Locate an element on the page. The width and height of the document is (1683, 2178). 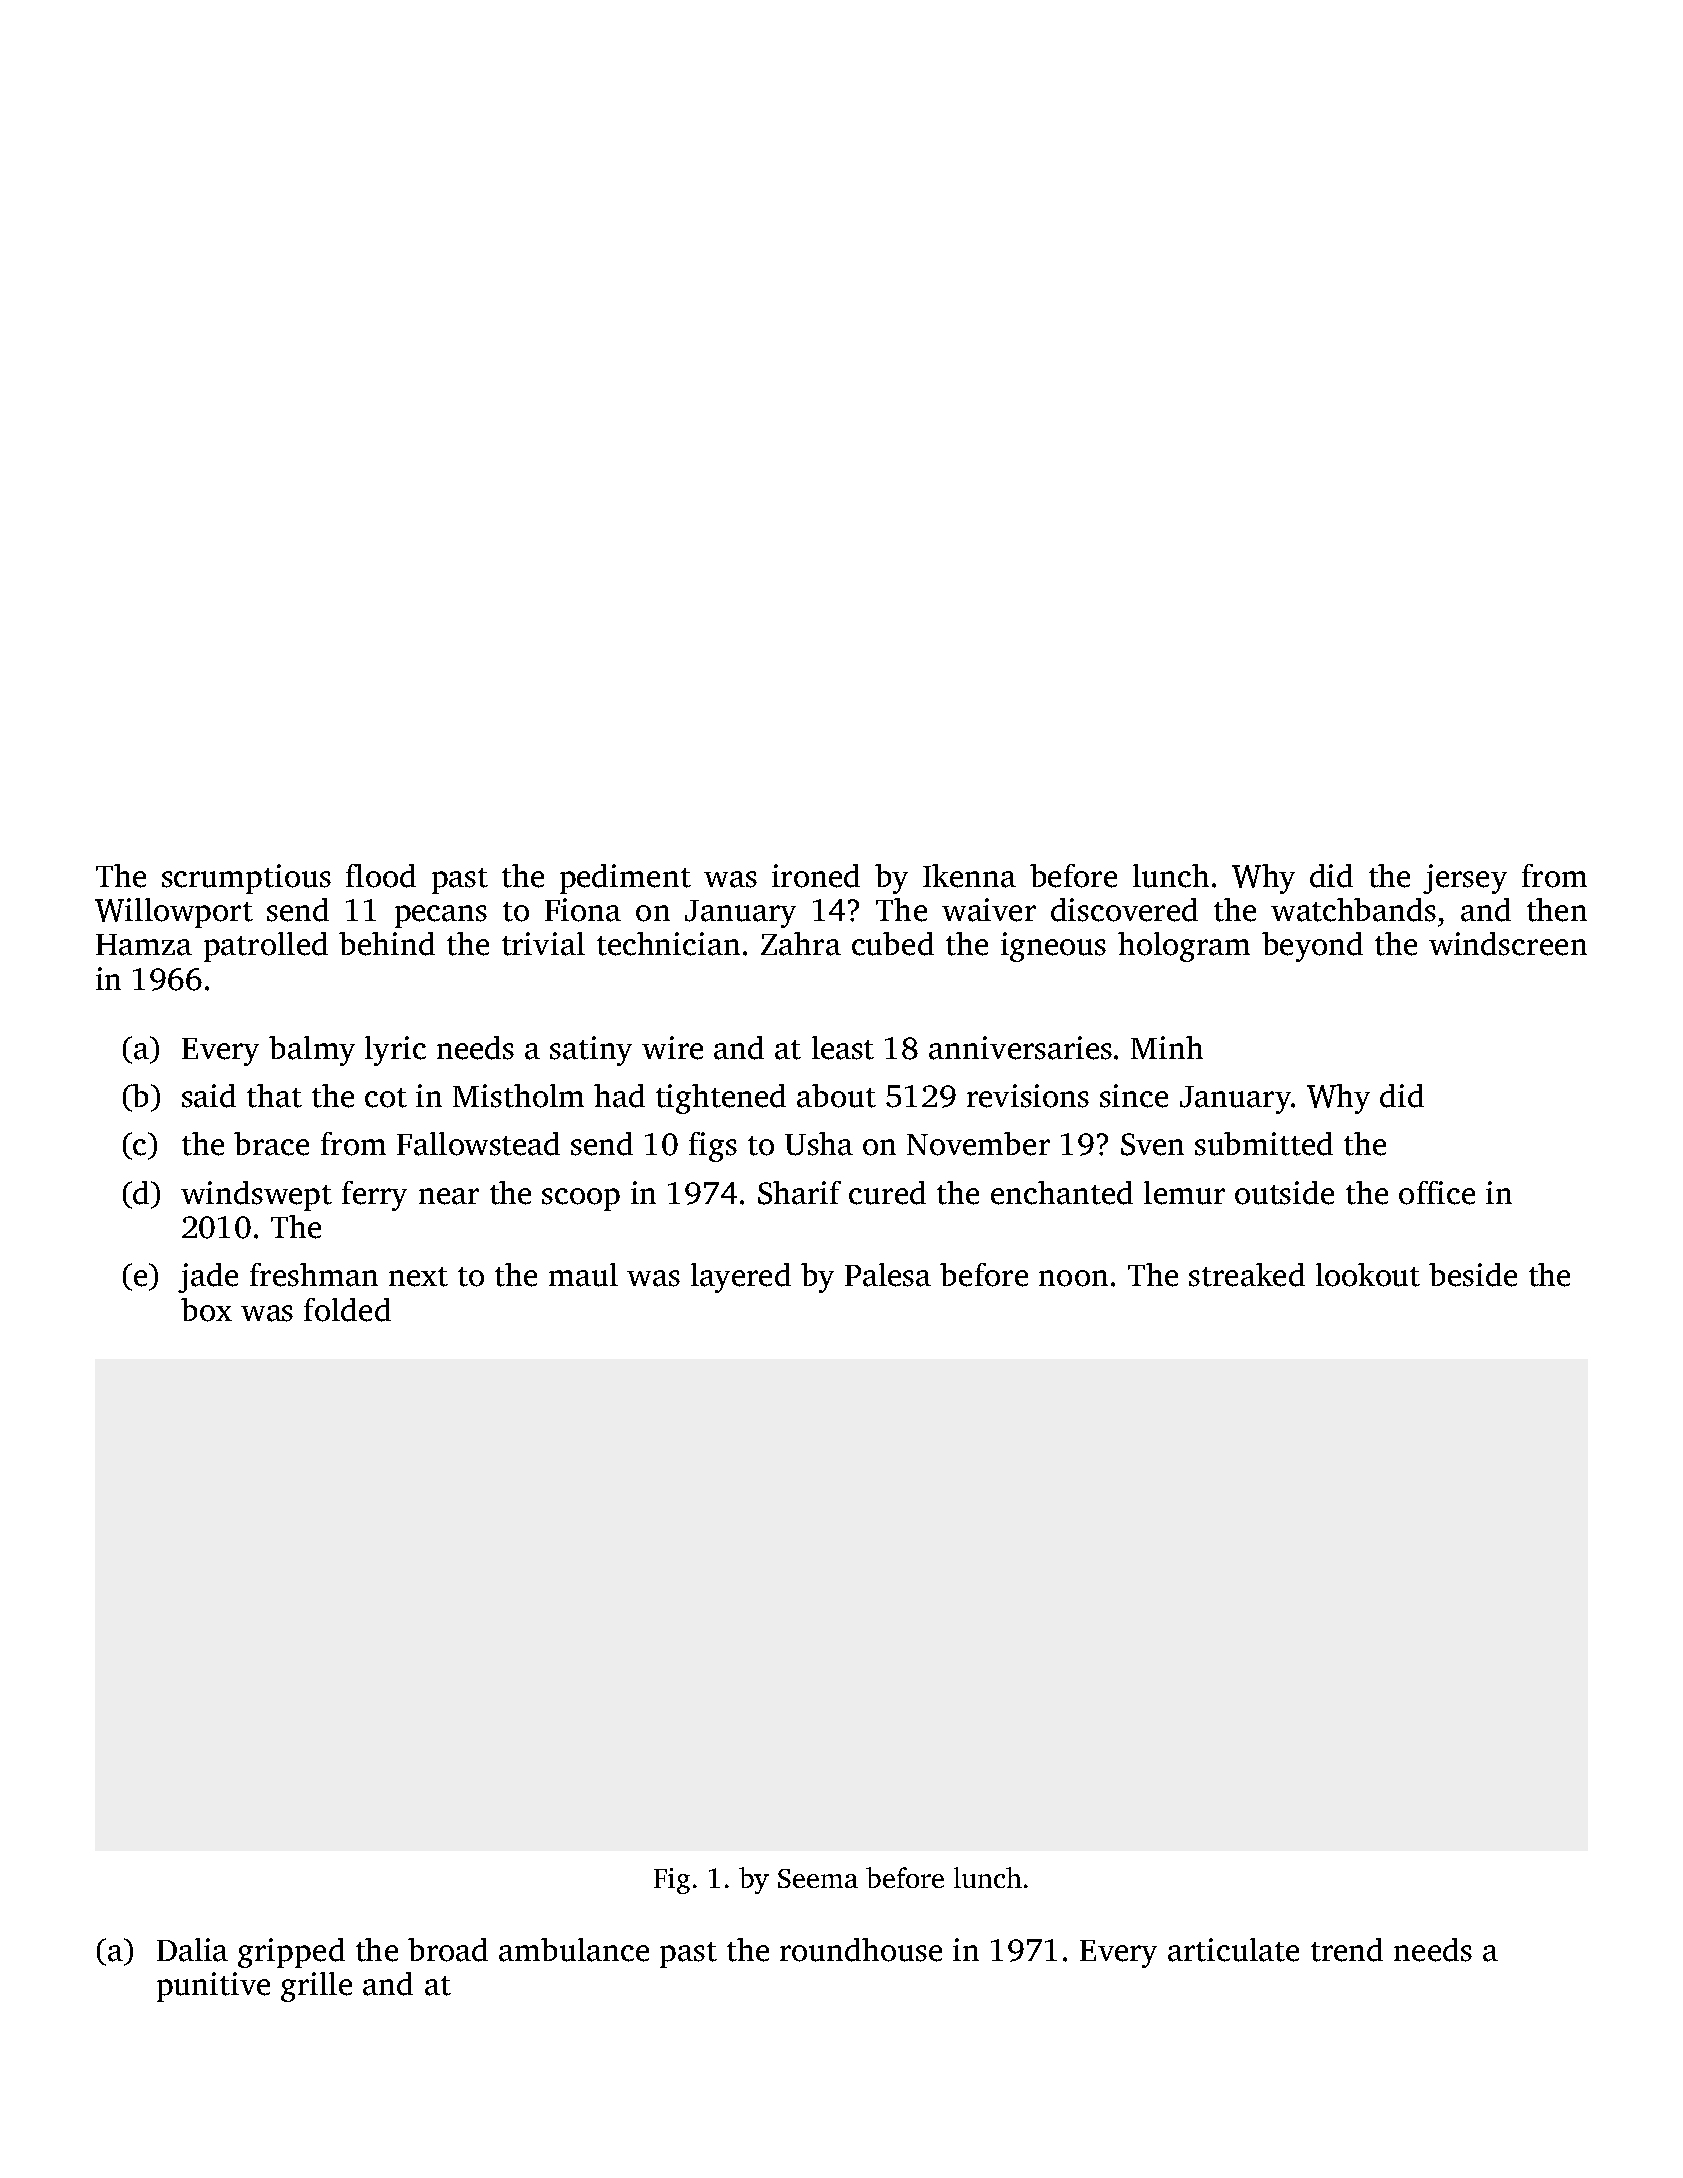
trend is located at coordinates (1347, 1950).
